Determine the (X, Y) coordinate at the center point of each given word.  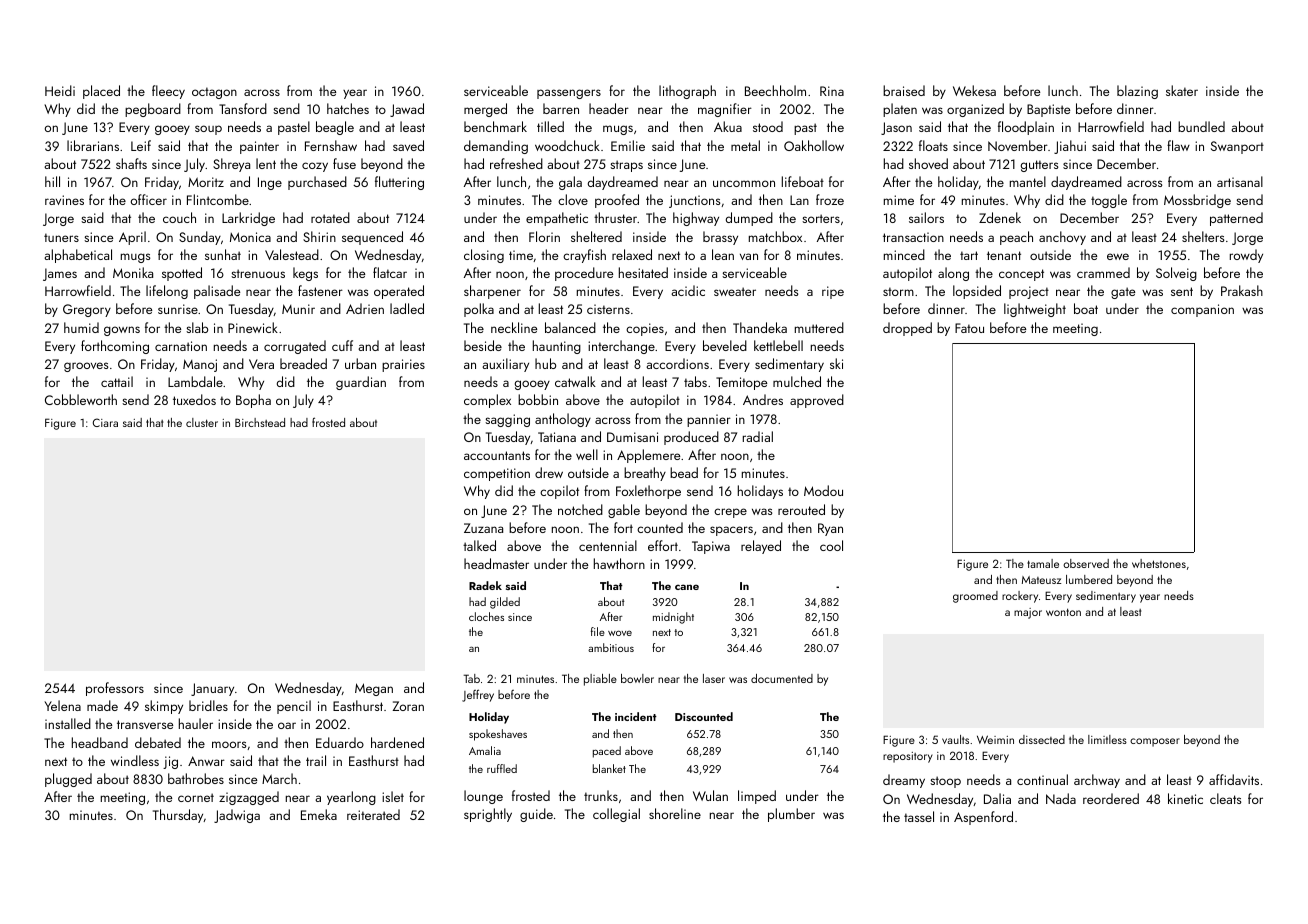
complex (487, 401)
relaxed (632, 254)
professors (115, 689)
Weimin (995, 739)
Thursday (178, 816)
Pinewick (253, 327)
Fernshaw (331, 145)
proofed (617, 201)
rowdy (1246, 256)
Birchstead (260, 422)
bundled (1201, 126)
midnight (673, 618)
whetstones (1159, 563)
